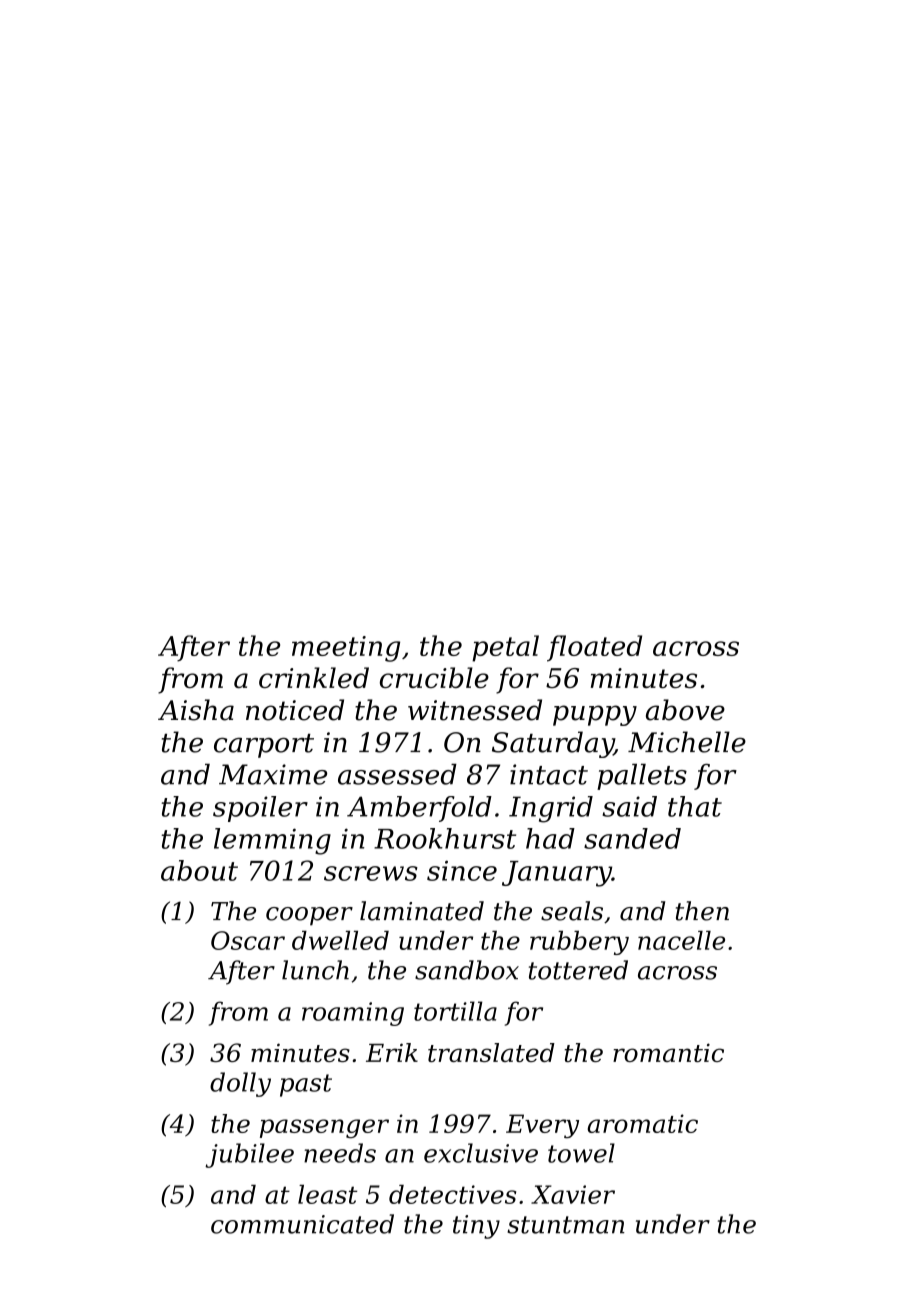 Image resolution: width=924 pixels, height=1311 pixels. I want to click on petal, so click(505, 648).
